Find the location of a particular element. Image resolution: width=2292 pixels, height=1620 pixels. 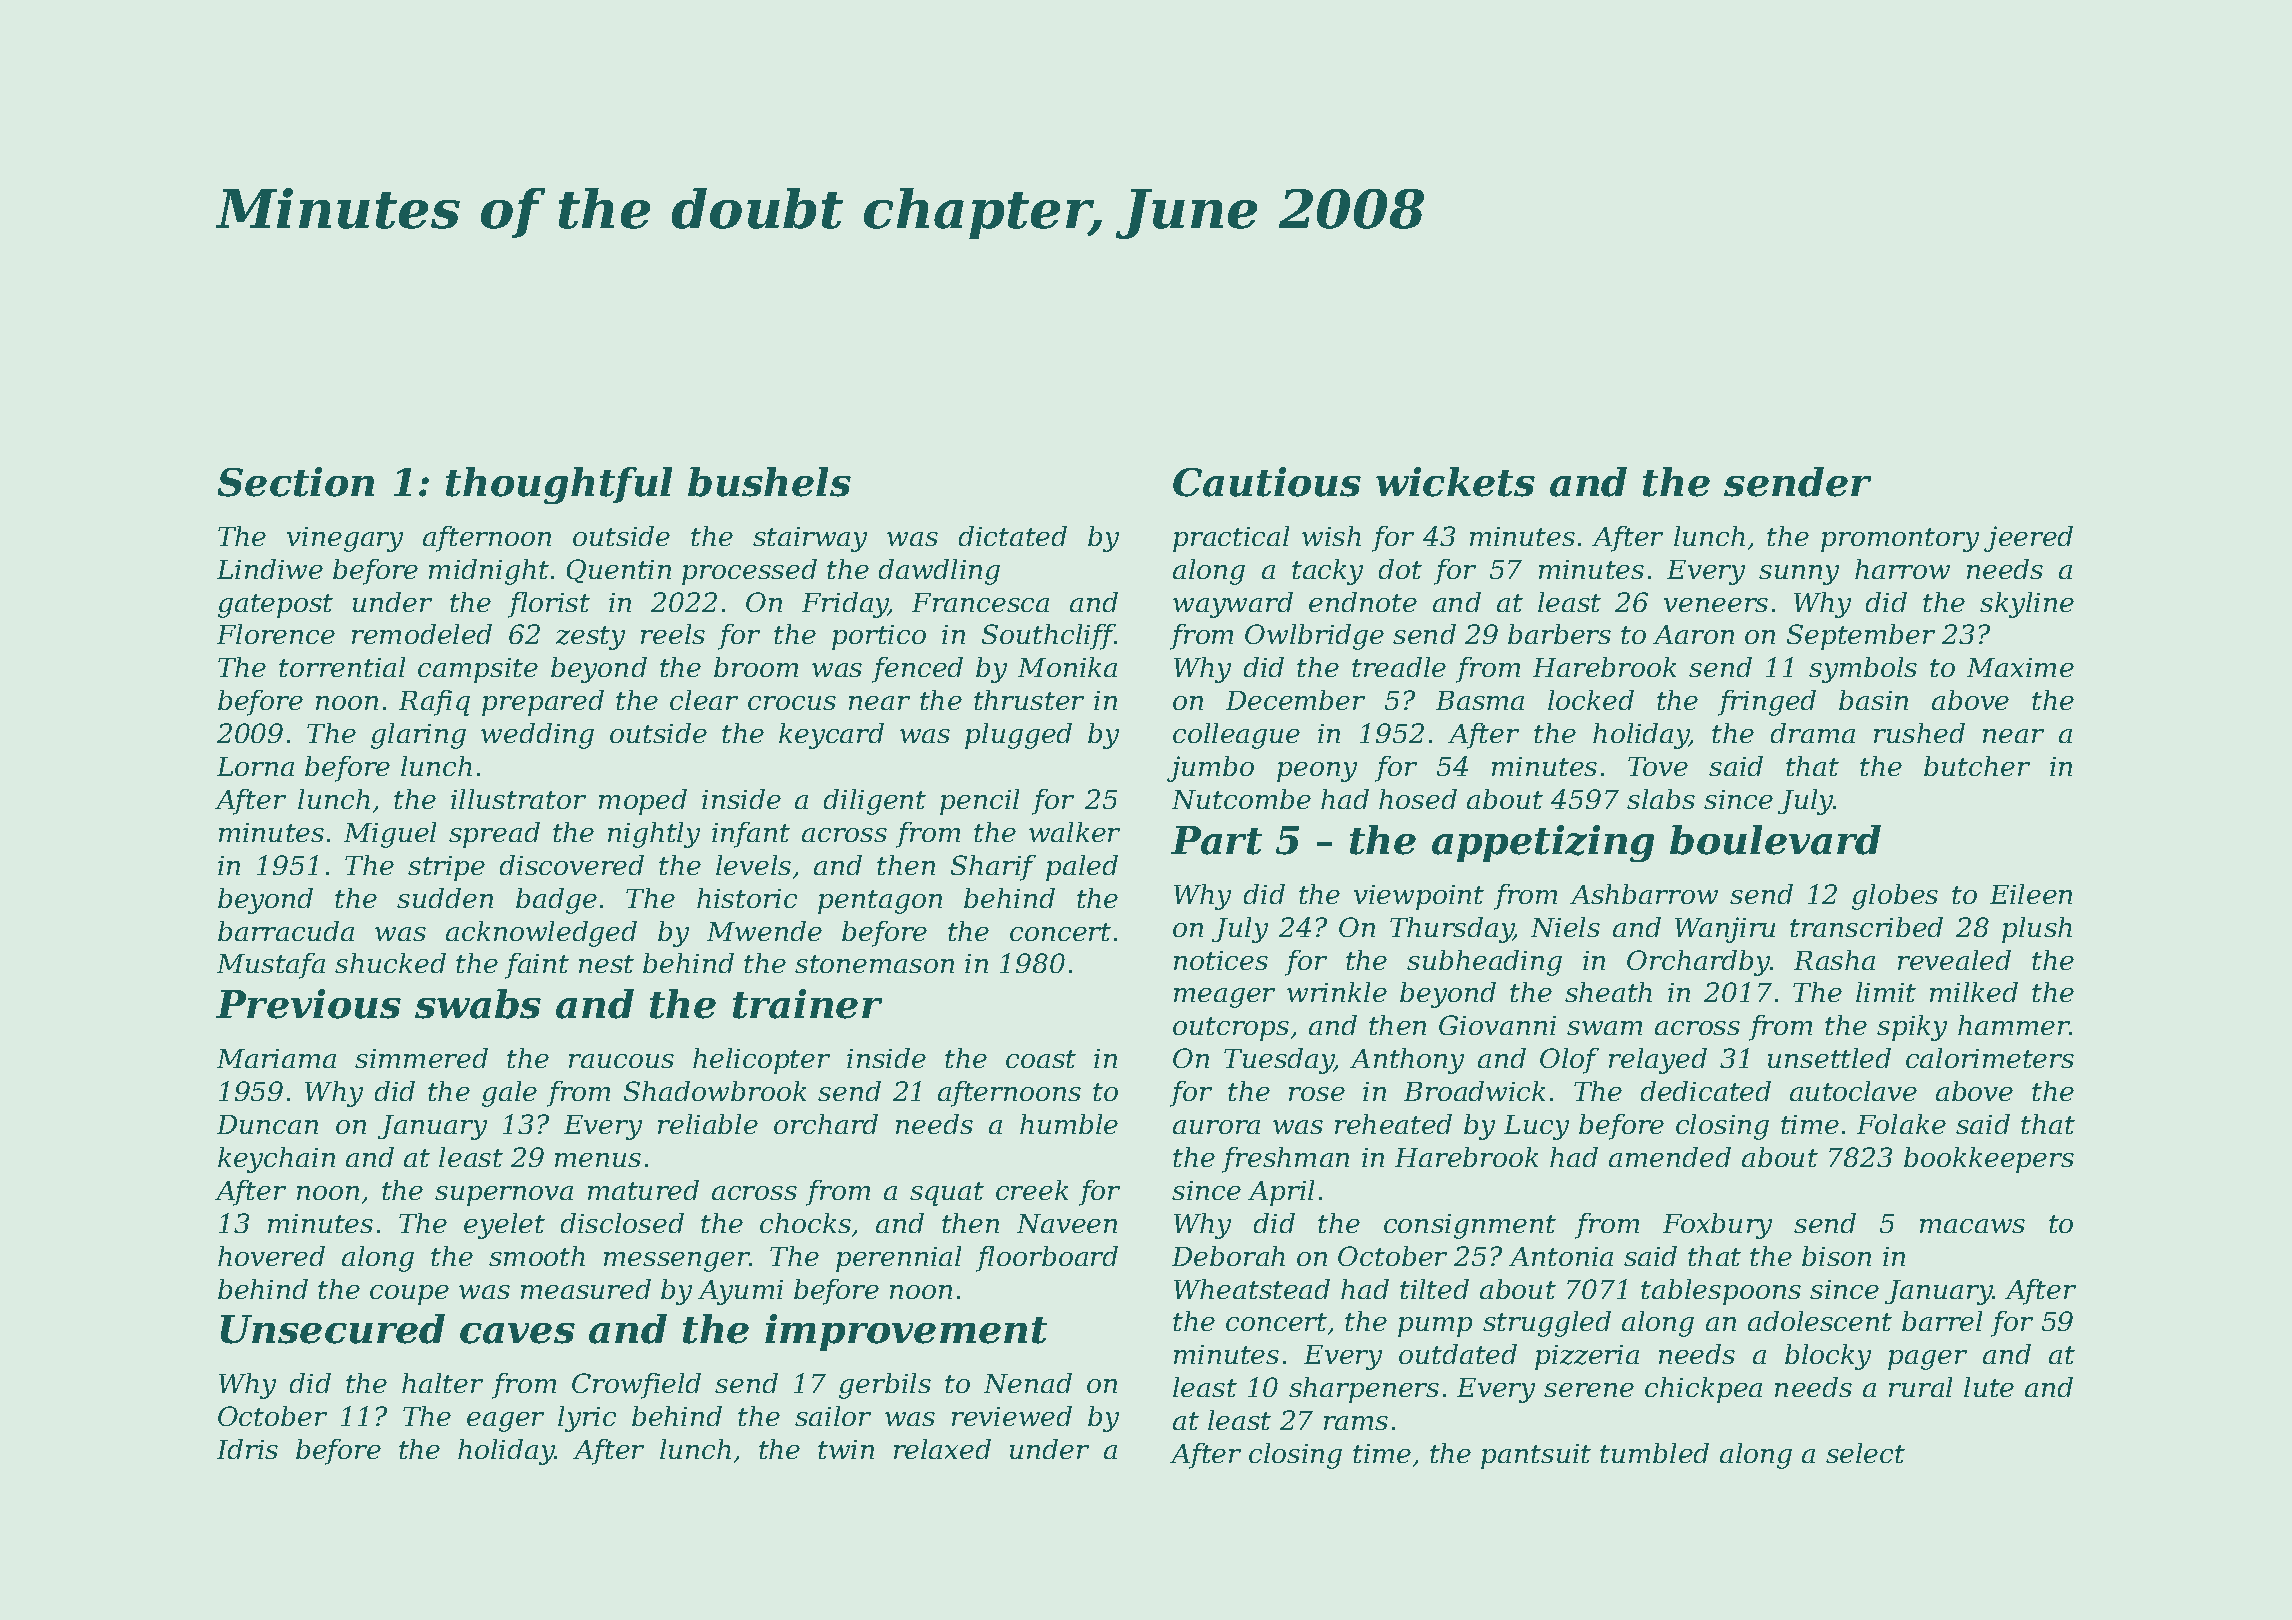

Cautious is located at coordinates (1267, 482).
